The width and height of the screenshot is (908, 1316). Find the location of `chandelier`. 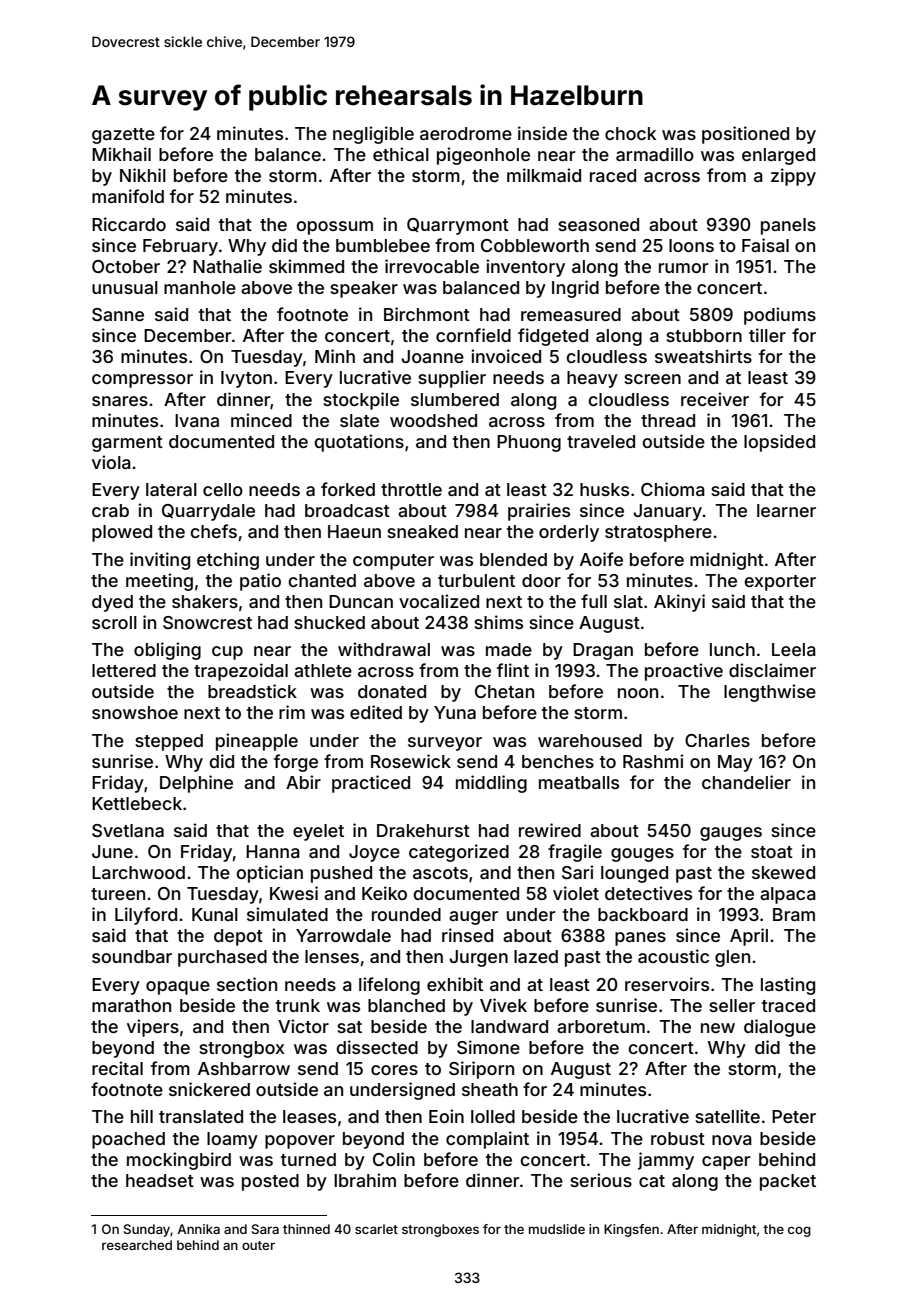

chandelier is located at coordinates (746, 782).
